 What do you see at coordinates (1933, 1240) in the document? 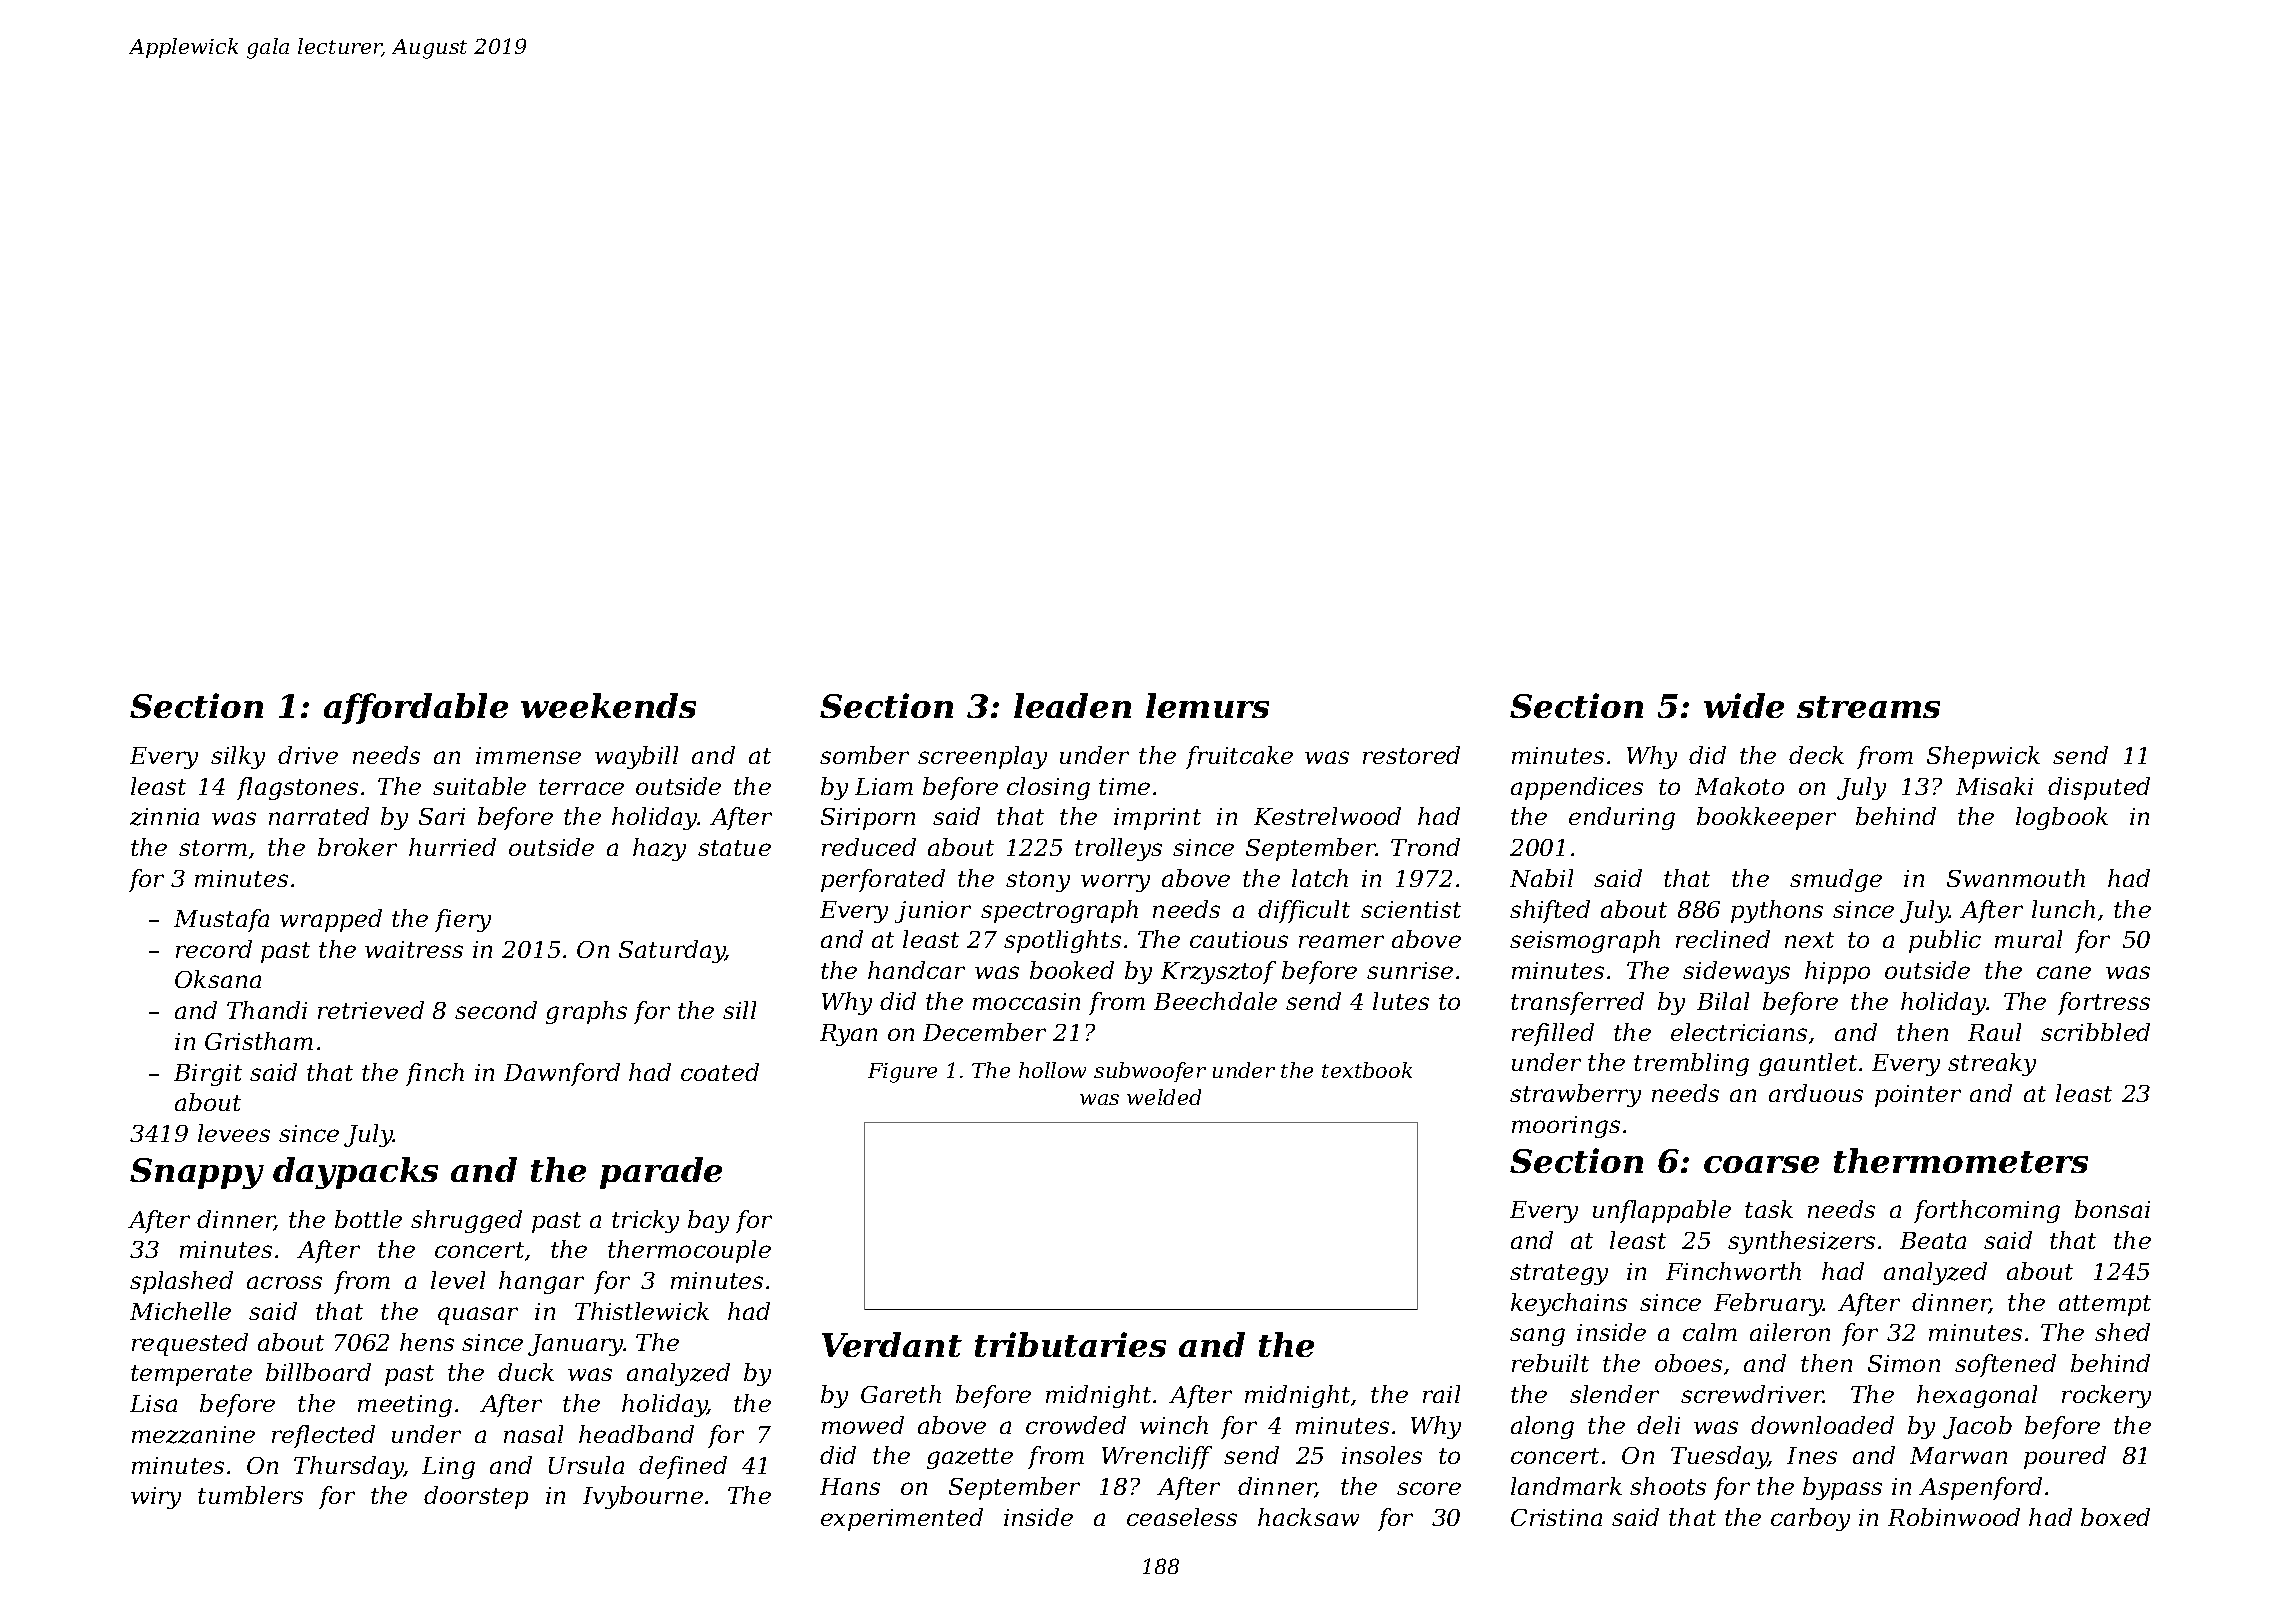
I see `Beata` at bounding box center [1933, 1240].
